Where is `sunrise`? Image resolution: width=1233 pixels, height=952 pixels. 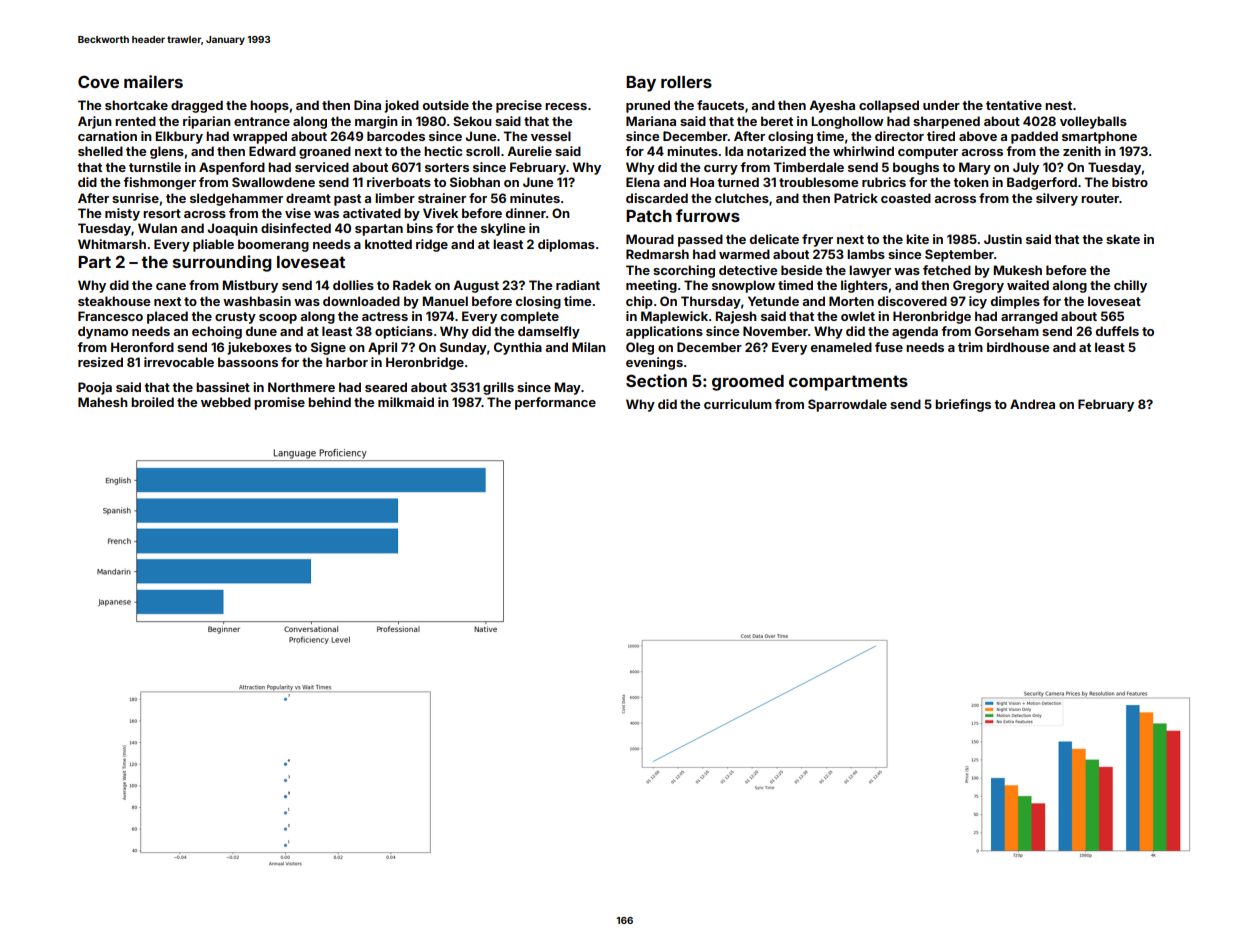 sunrise is located at coordinates (135, 198).
